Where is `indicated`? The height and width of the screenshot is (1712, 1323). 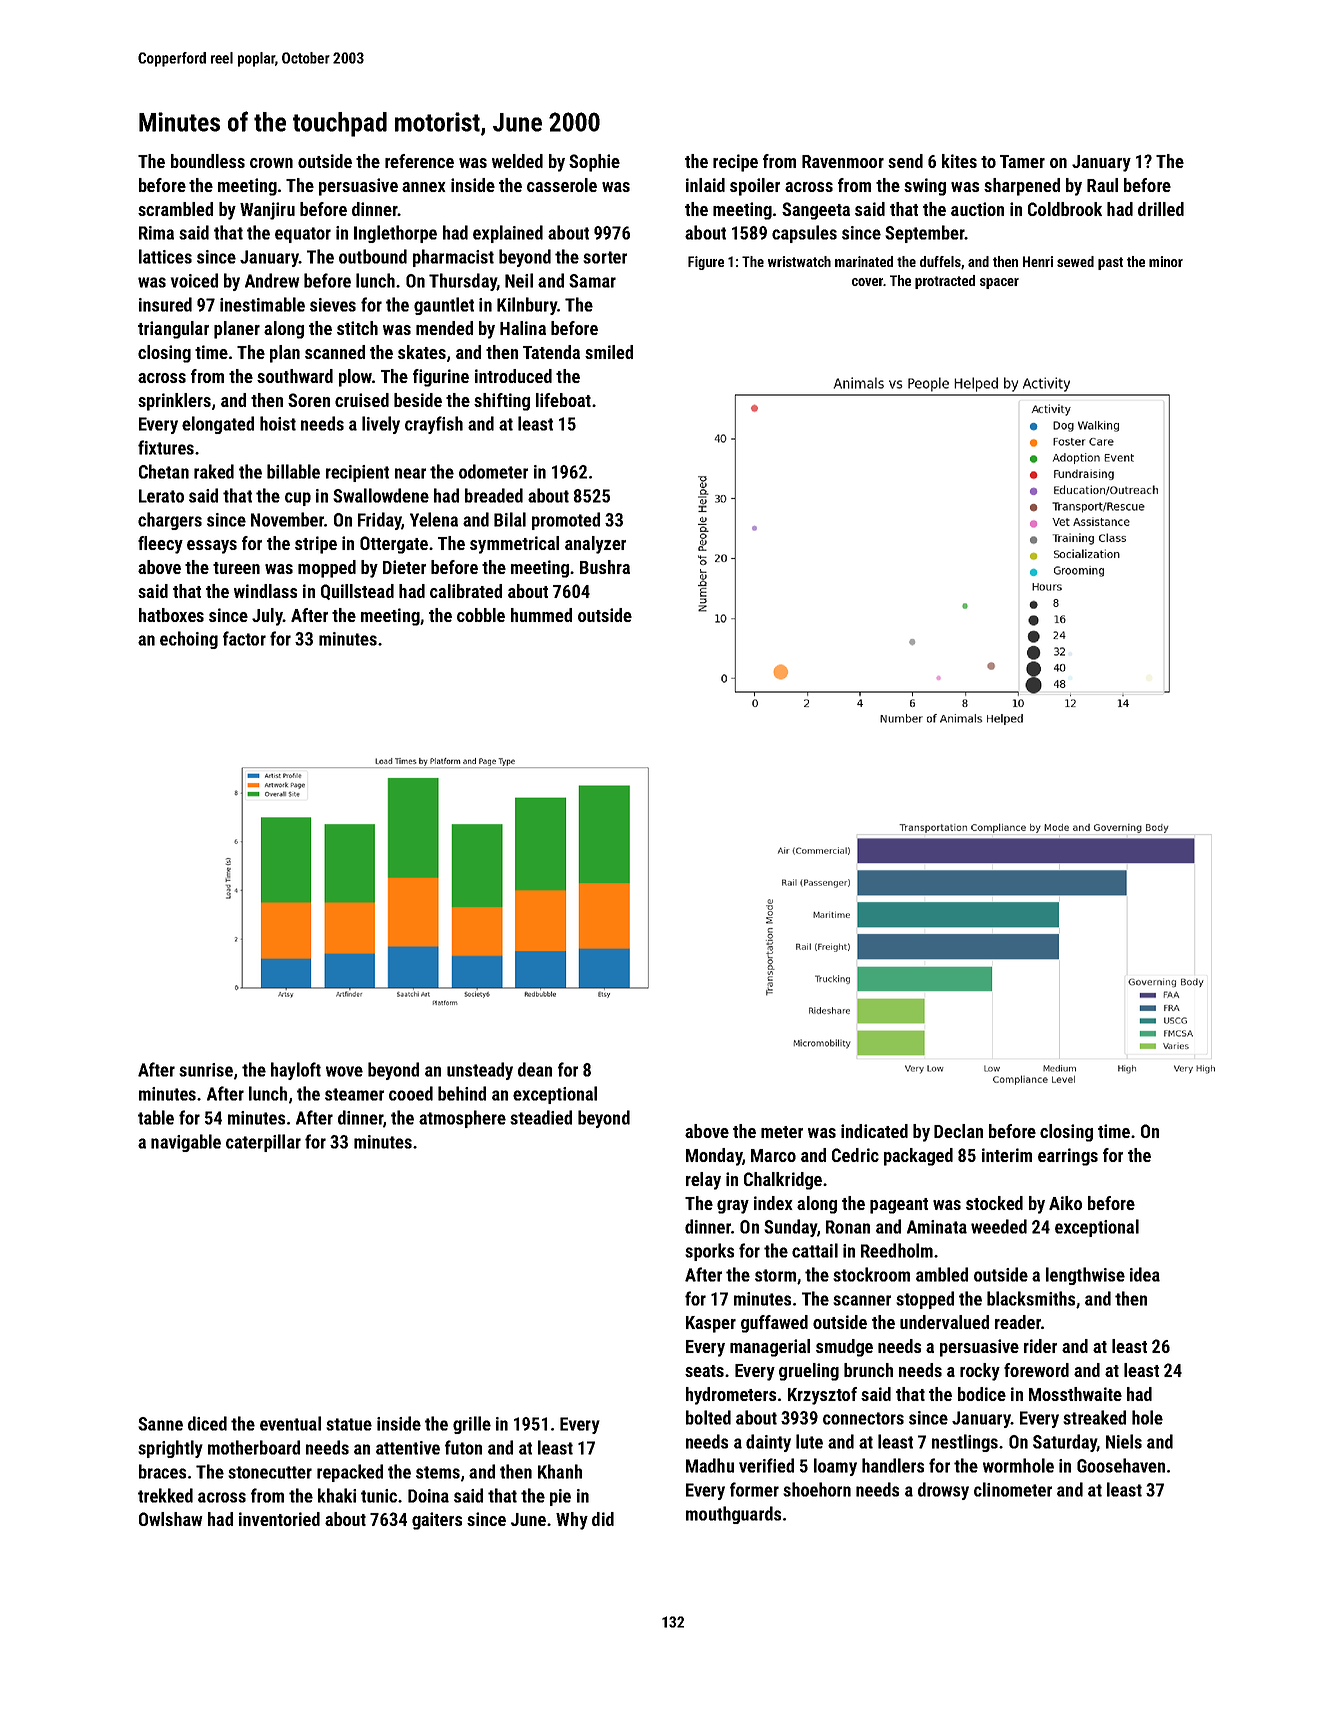 indicated is located at coordinates (874, 1131).
